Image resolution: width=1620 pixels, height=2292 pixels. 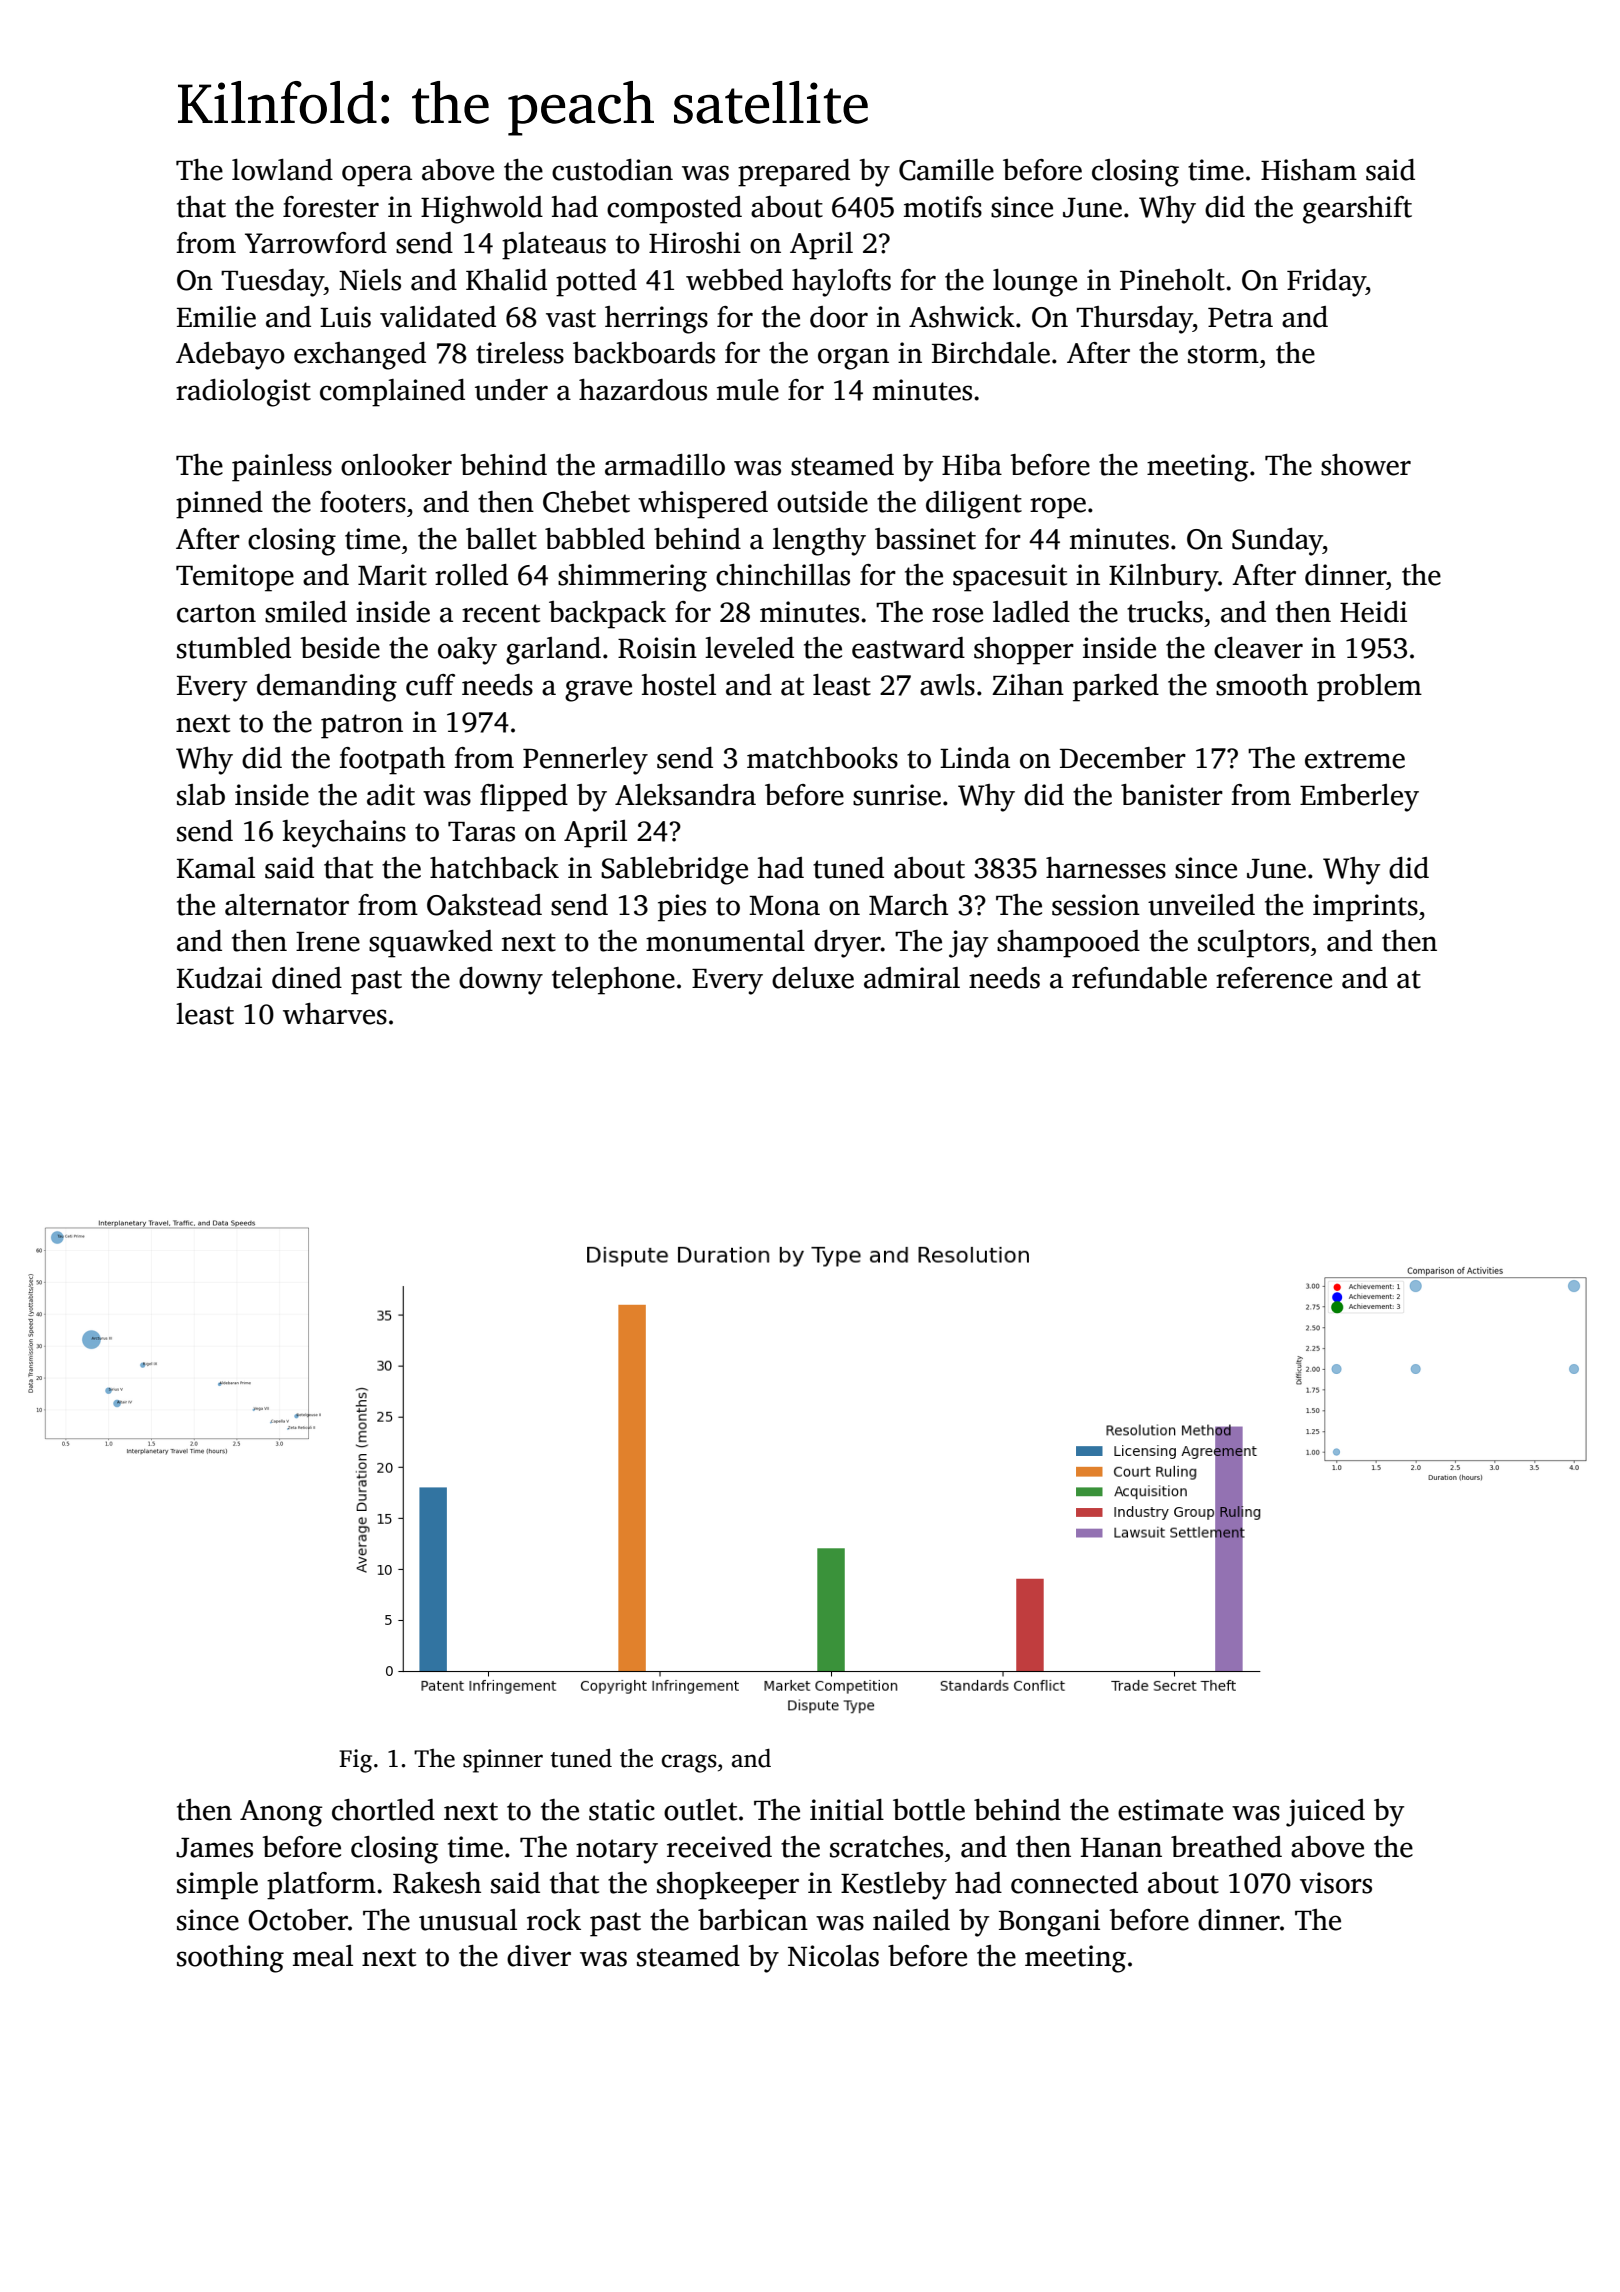 I want to click on problem, so click(x=1369, y=688).
